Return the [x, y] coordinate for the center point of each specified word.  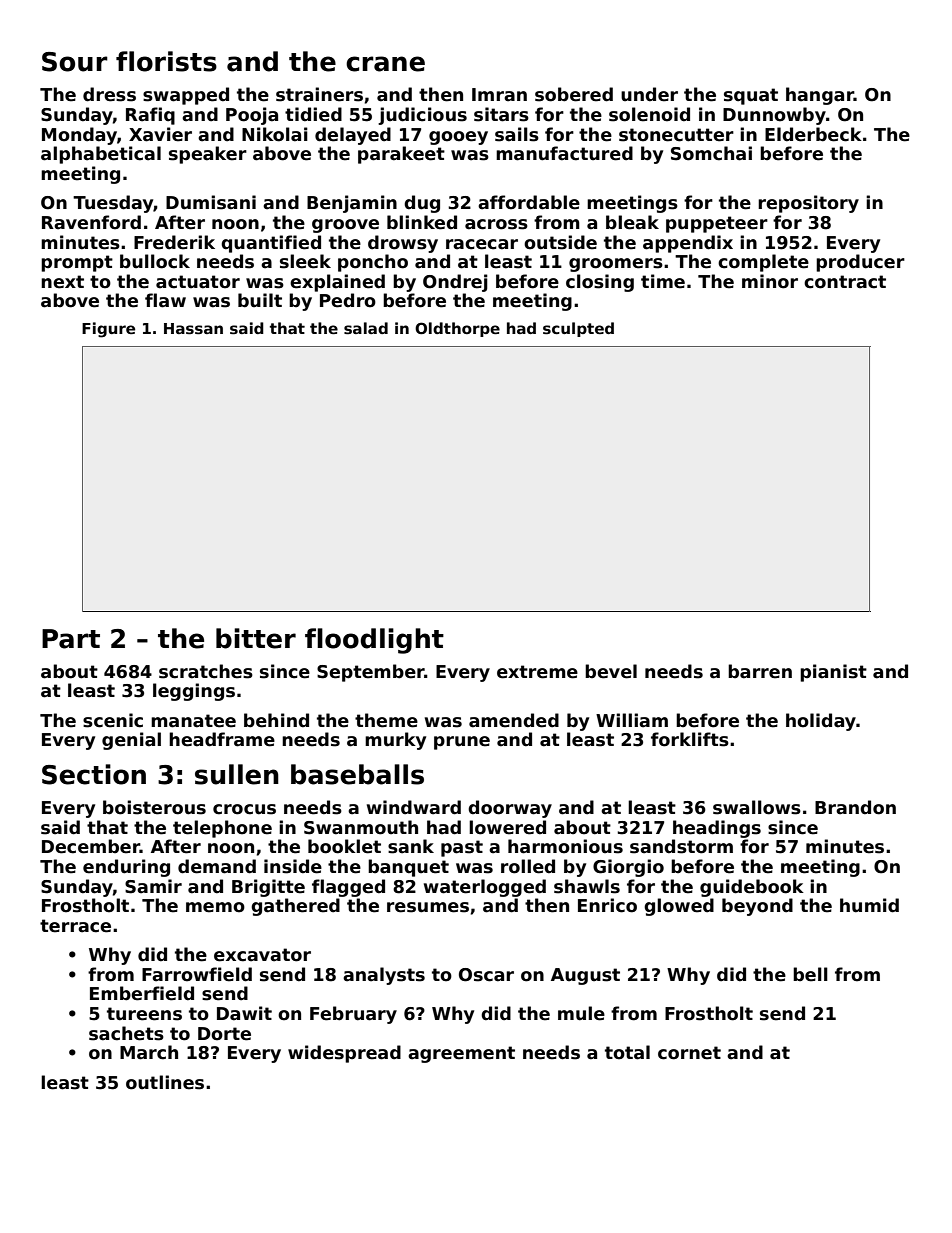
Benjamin [352, 204]
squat [751, 96]
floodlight [374, 641]
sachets [126, 1033]
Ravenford [91, 222]
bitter [256, 638]
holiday [821, 722]
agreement [461, 1054]
